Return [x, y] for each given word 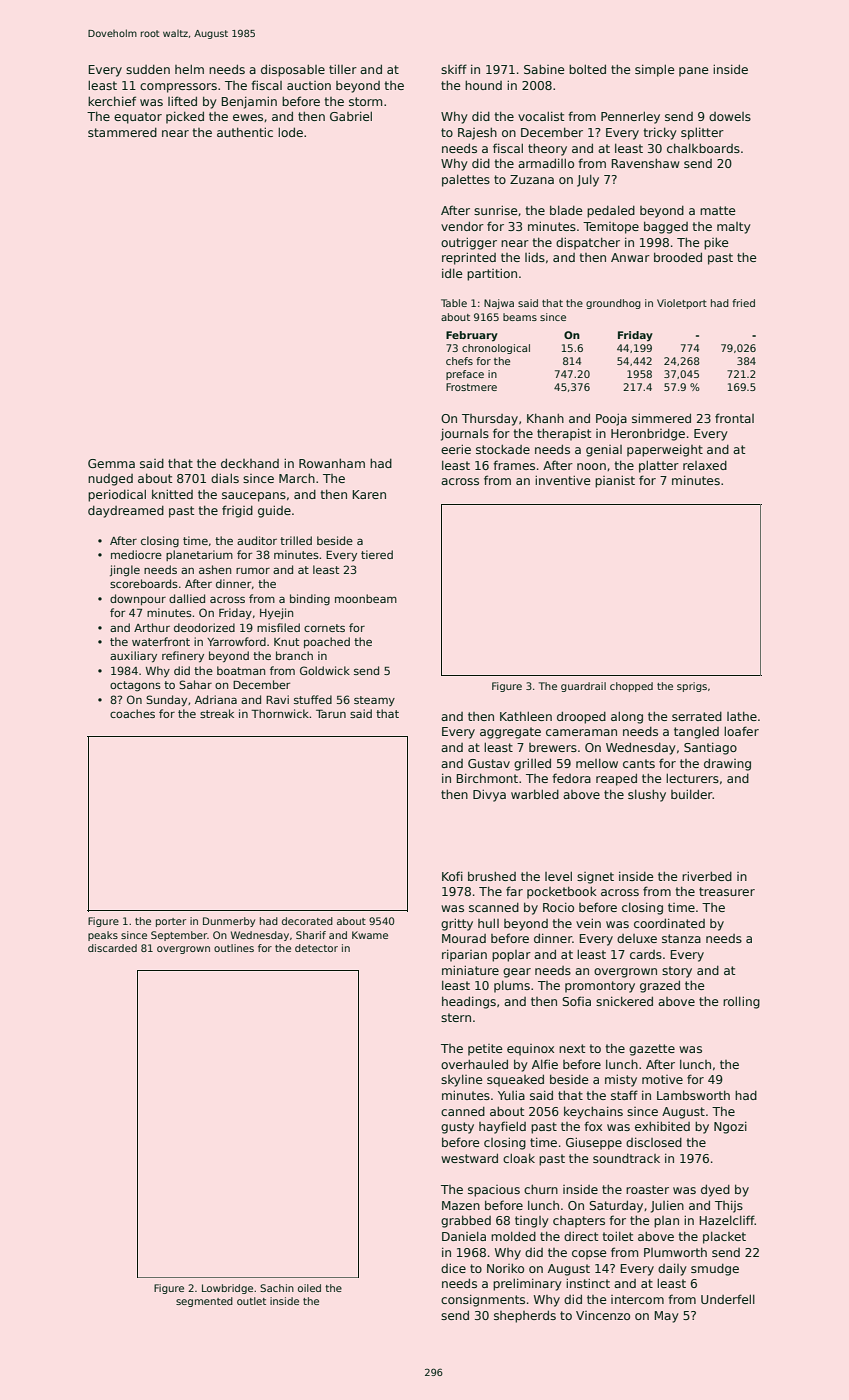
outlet [251, 1301]
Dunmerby [229, 922]
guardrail [583, 687]
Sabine [544, 69]
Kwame [370, 935]
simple [655, 70]
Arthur [152, 627]
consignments [483, 1300]
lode [290, 132]
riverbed [707, 876]
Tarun [331, 714]
